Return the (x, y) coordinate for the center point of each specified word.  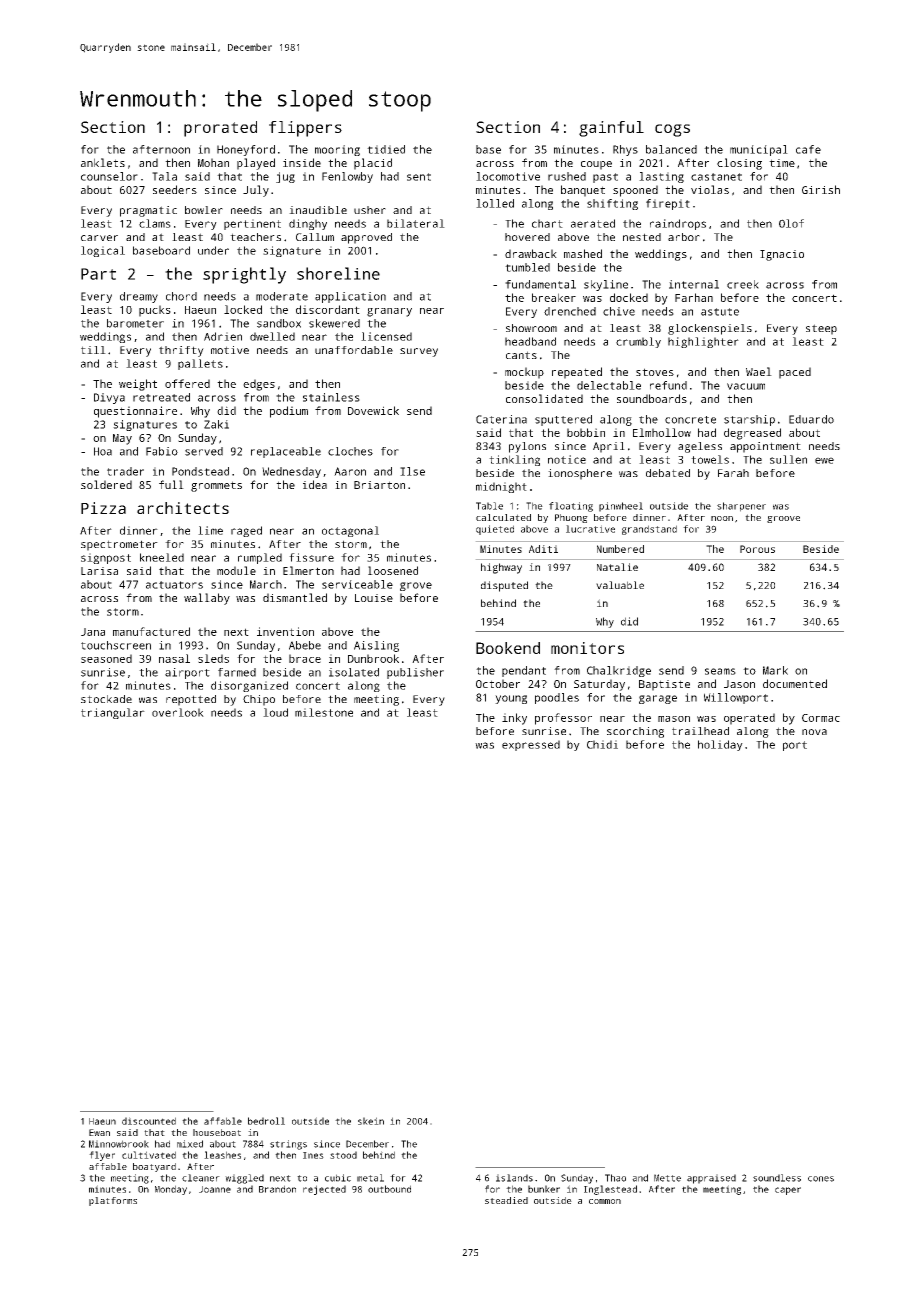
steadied (506, 1200)
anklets (103, 162)
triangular (113, 713)
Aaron (350, 471)
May (122, 439)
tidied (386, 149)
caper (788, 1191)
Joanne (215, 1189)
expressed (531, 745)
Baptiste (664, 685)
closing (739, 164)
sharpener (741, 507)
